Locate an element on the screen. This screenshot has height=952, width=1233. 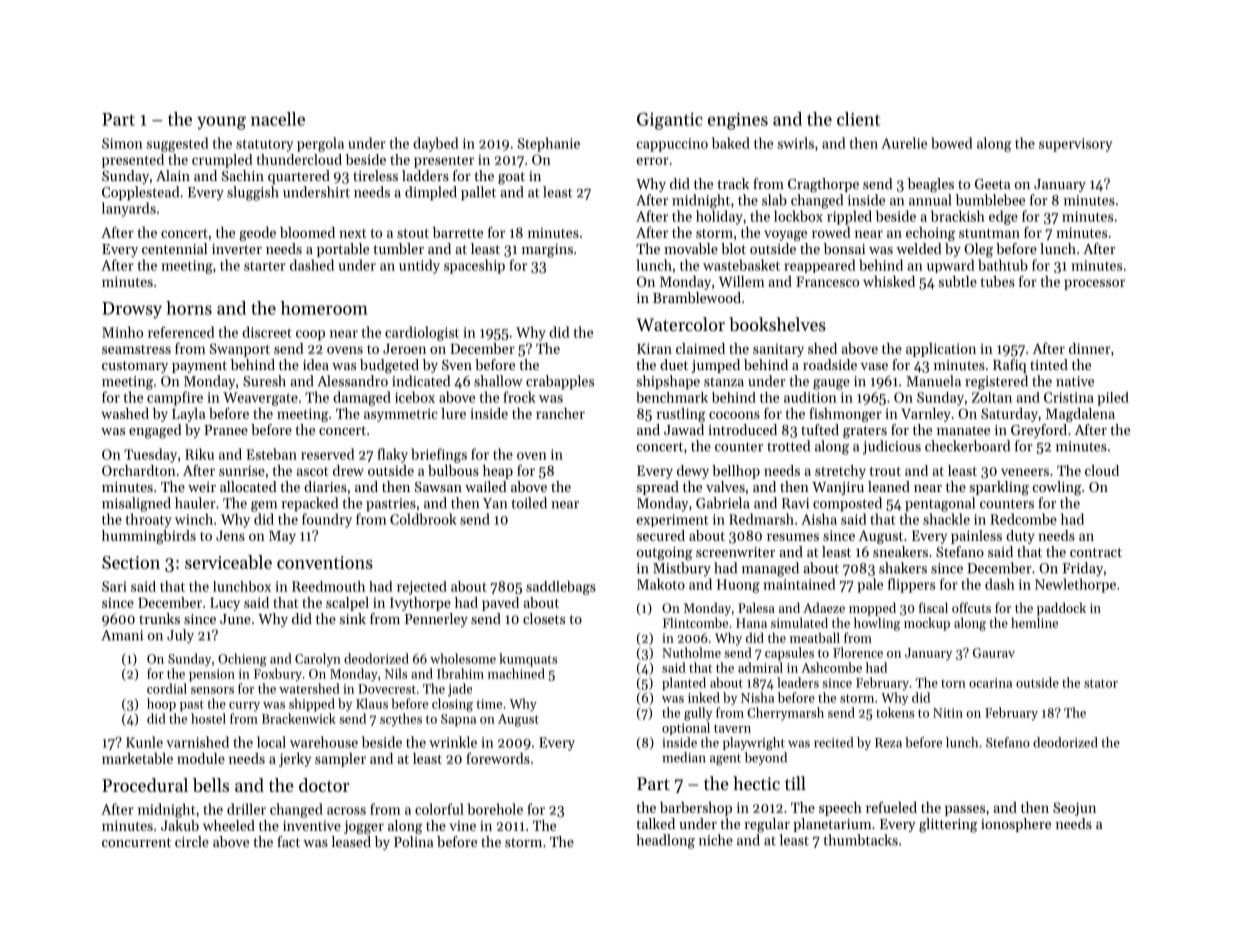
Stephanie is located at coordinates (549, 144).
